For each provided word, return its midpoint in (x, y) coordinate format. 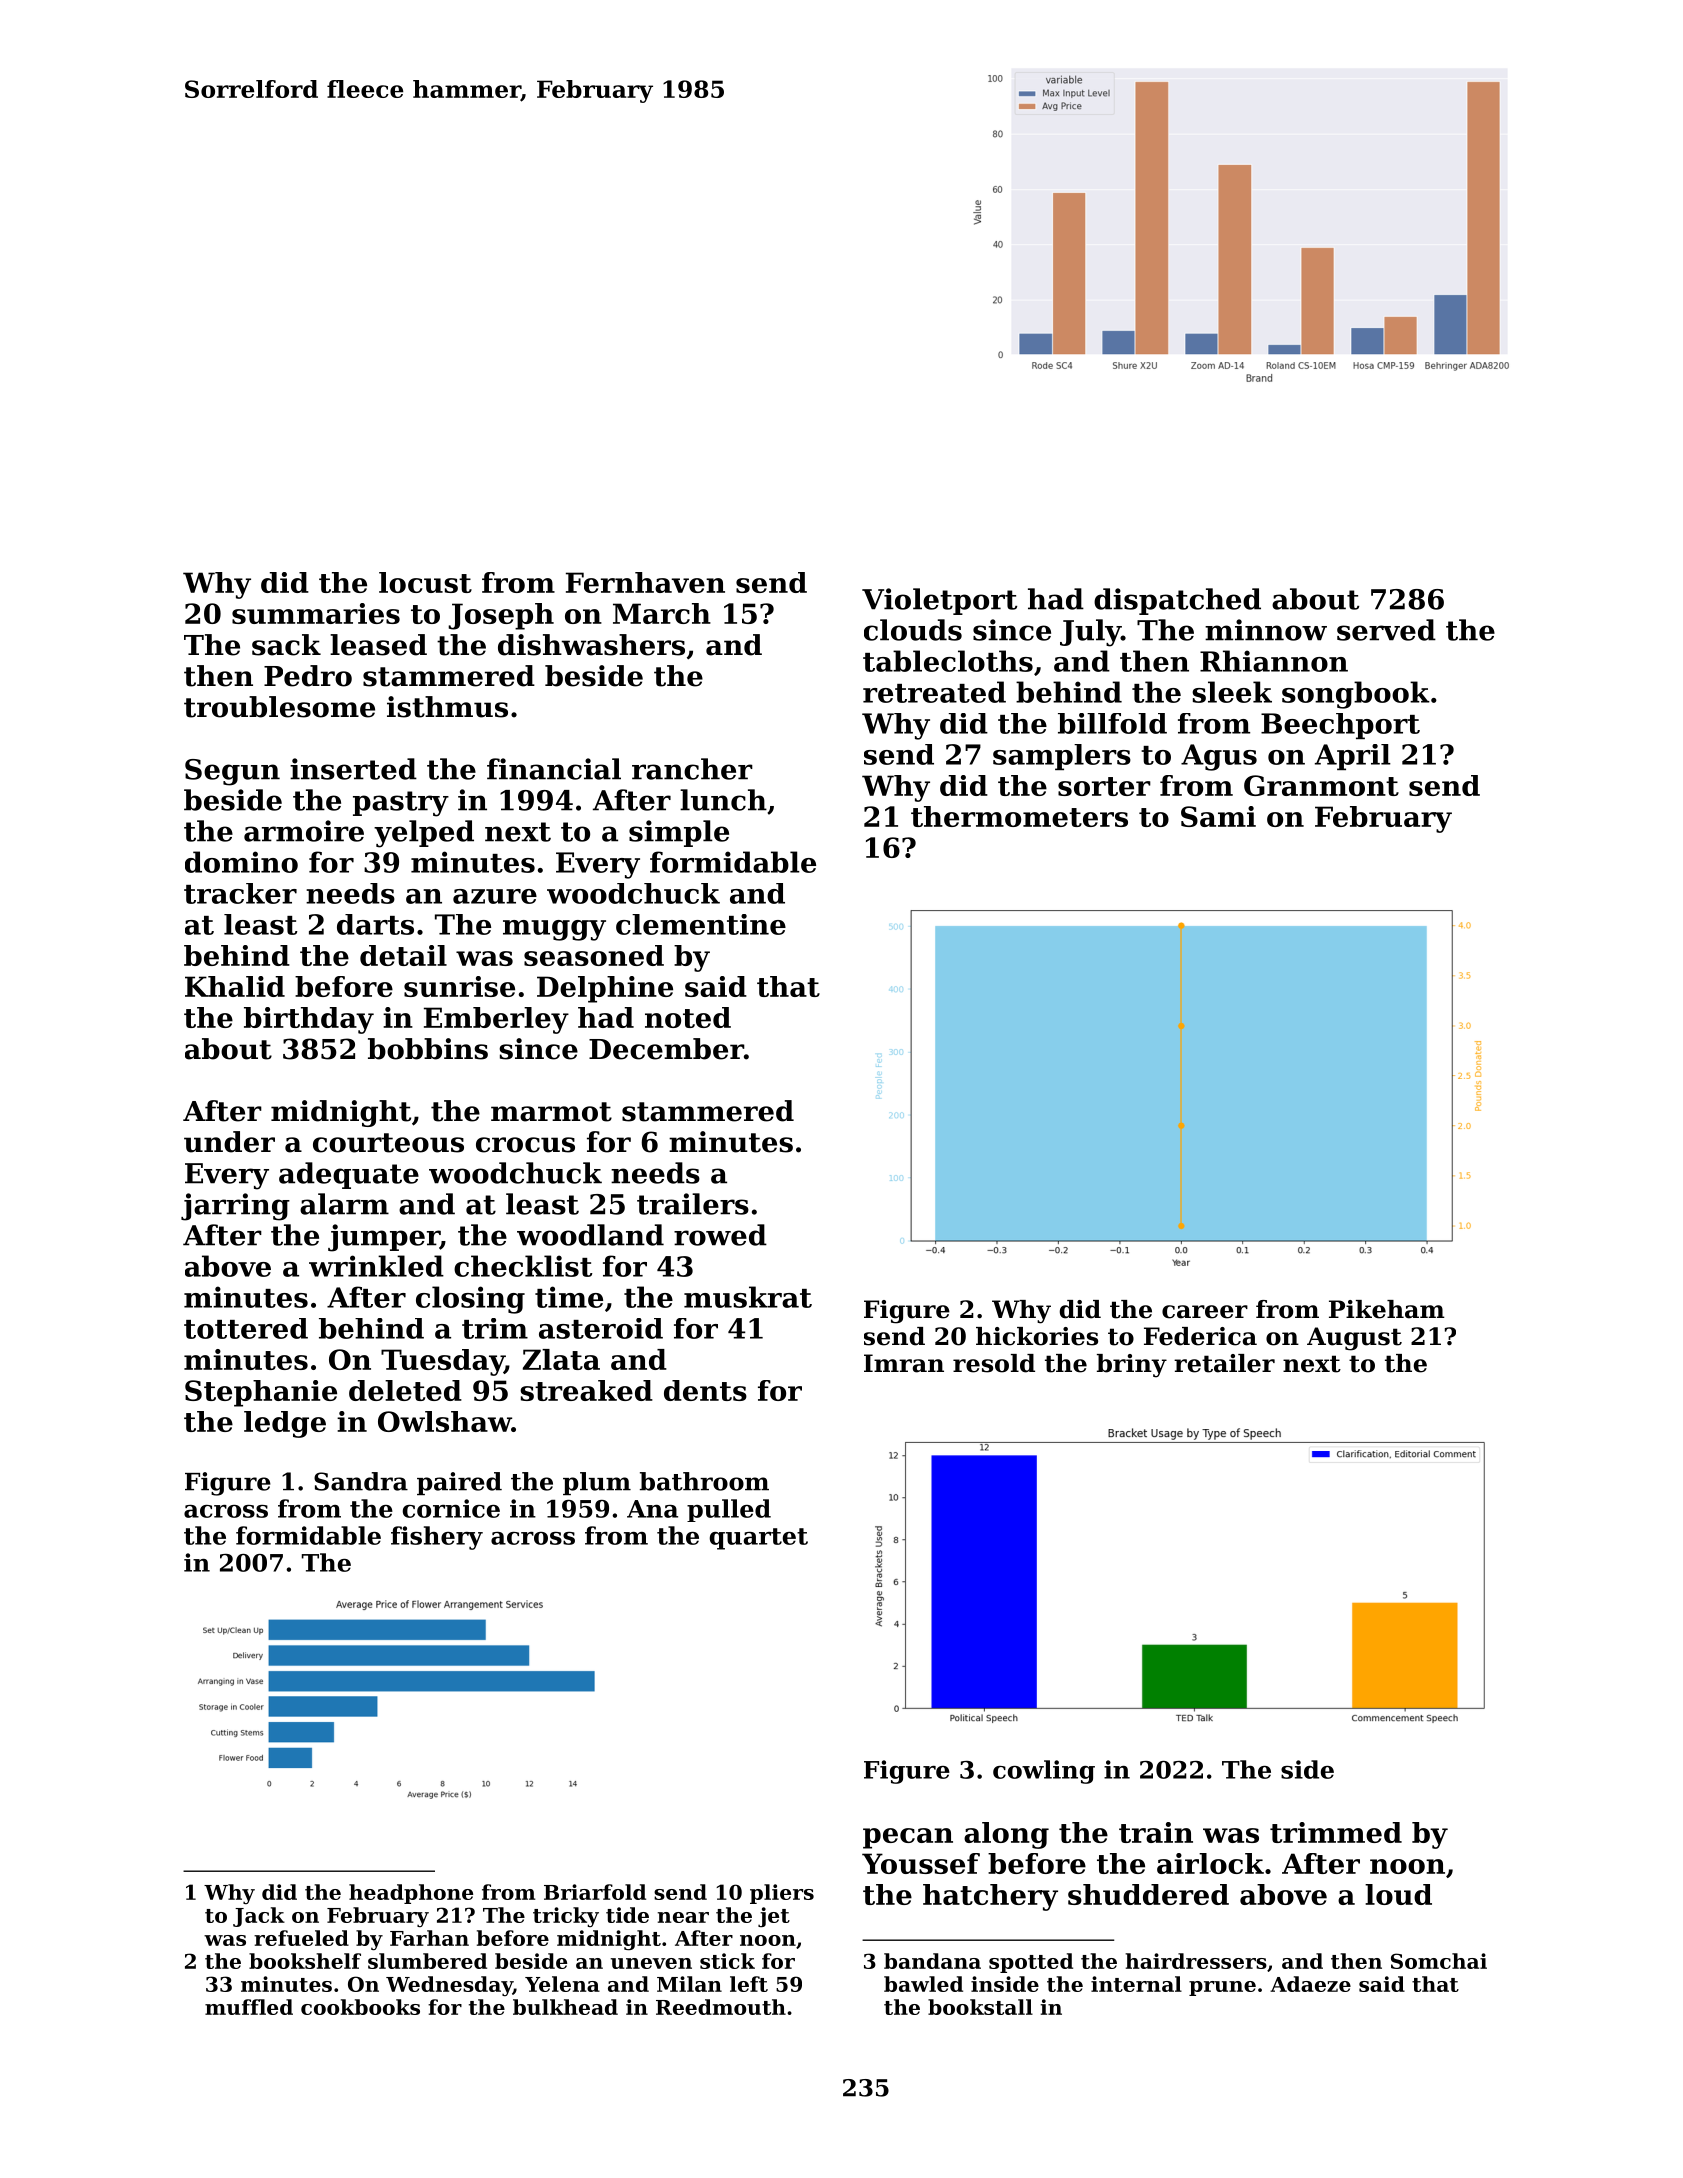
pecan (908, 1838)
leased (378, 645)
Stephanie (261, 1393)
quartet (759, 1539)
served (1386, 630)
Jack (259, 1917)
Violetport (939, 601)
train (1156, 1832)
